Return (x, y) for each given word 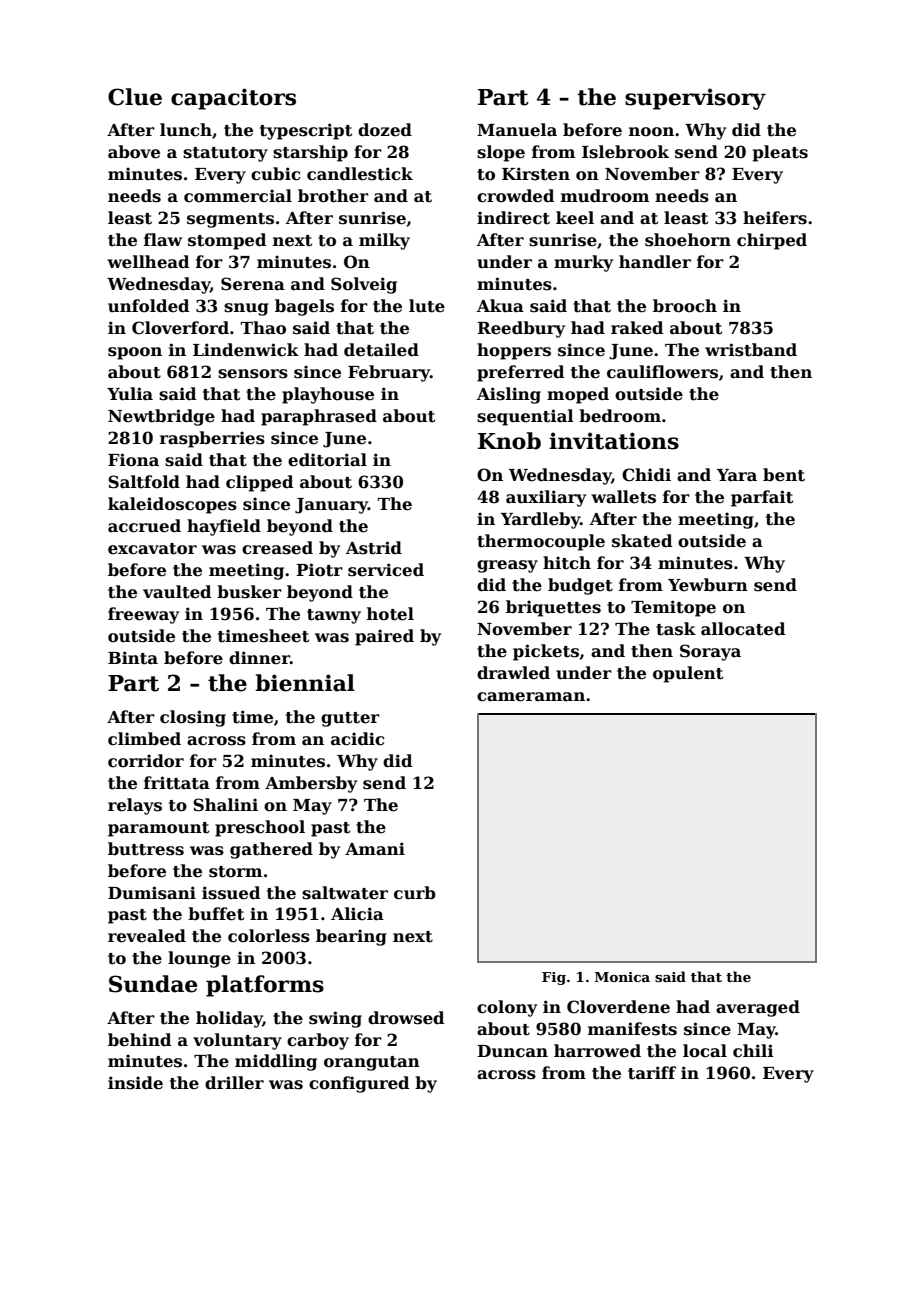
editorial (327, 460)
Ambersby (311, 784)
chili (753, 1051)
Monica (622, 977)
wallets (623, 497)
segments (230, 220)
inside (135, 1083)
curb (415, 893)
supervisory (695, 99)
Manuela (517, 130)
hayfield (224, 527)
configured (359, 1084)
